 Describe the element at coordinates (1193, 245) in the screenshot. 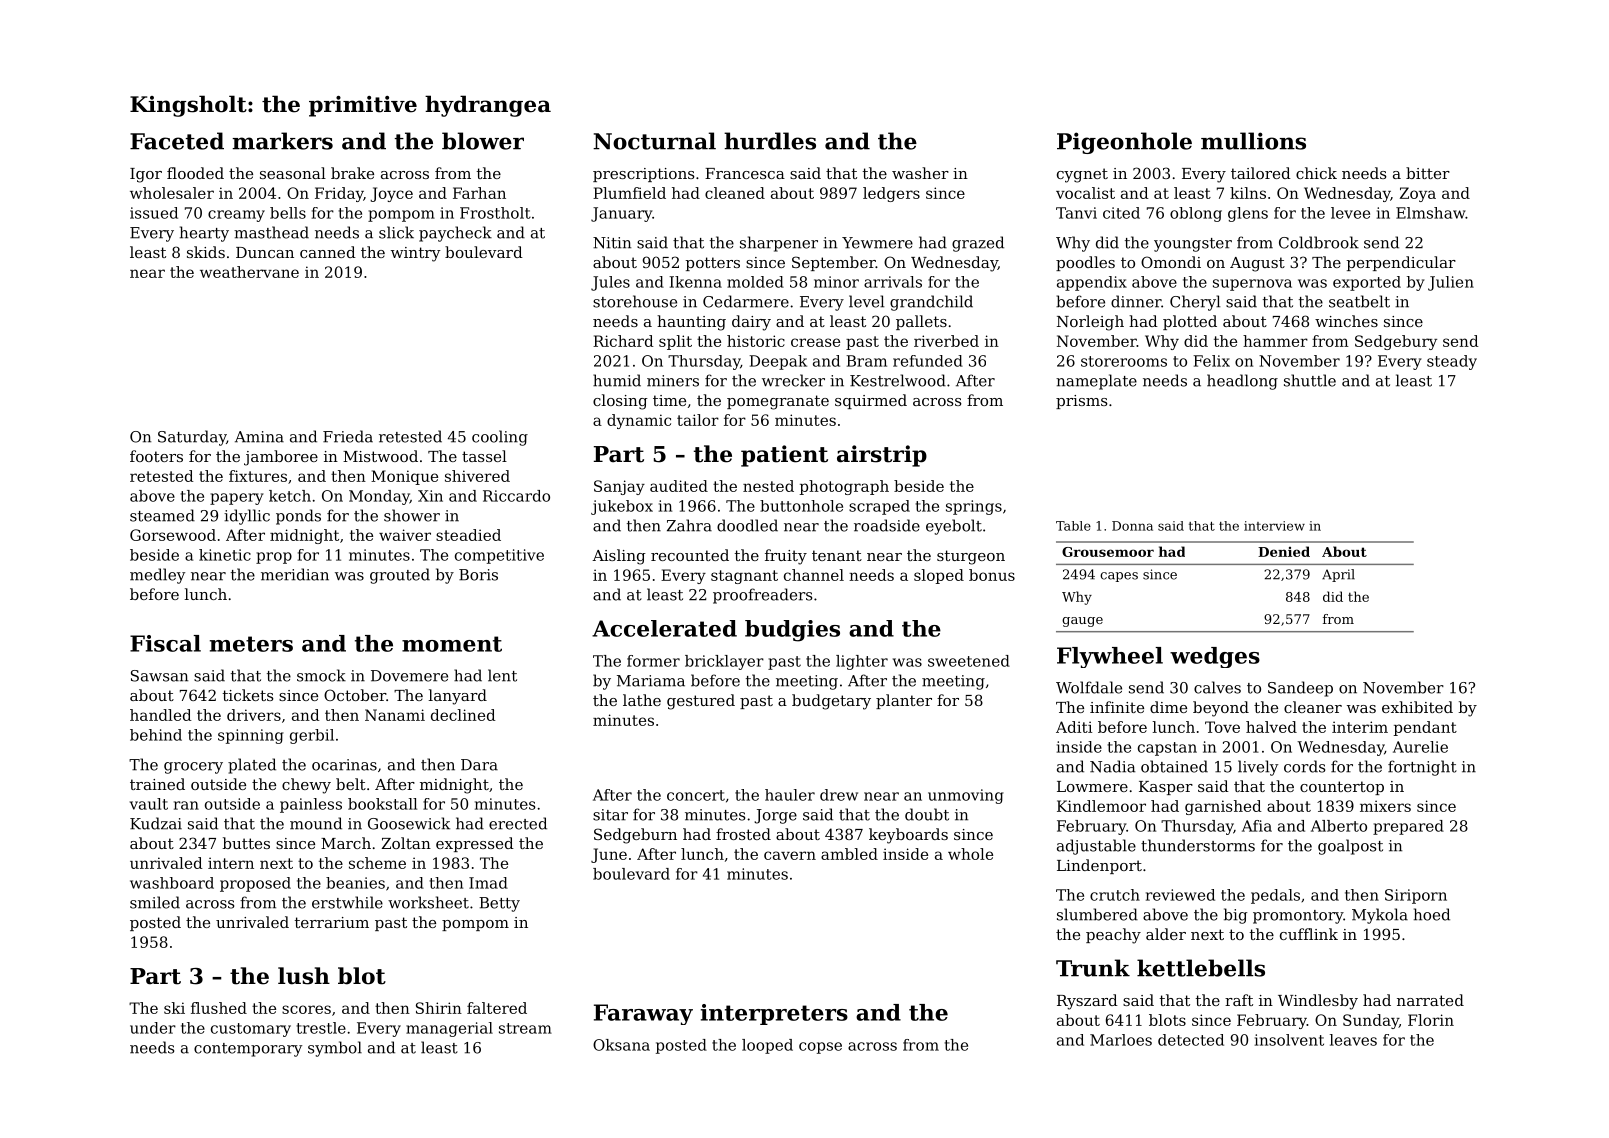

I see `youngster` at that location.
